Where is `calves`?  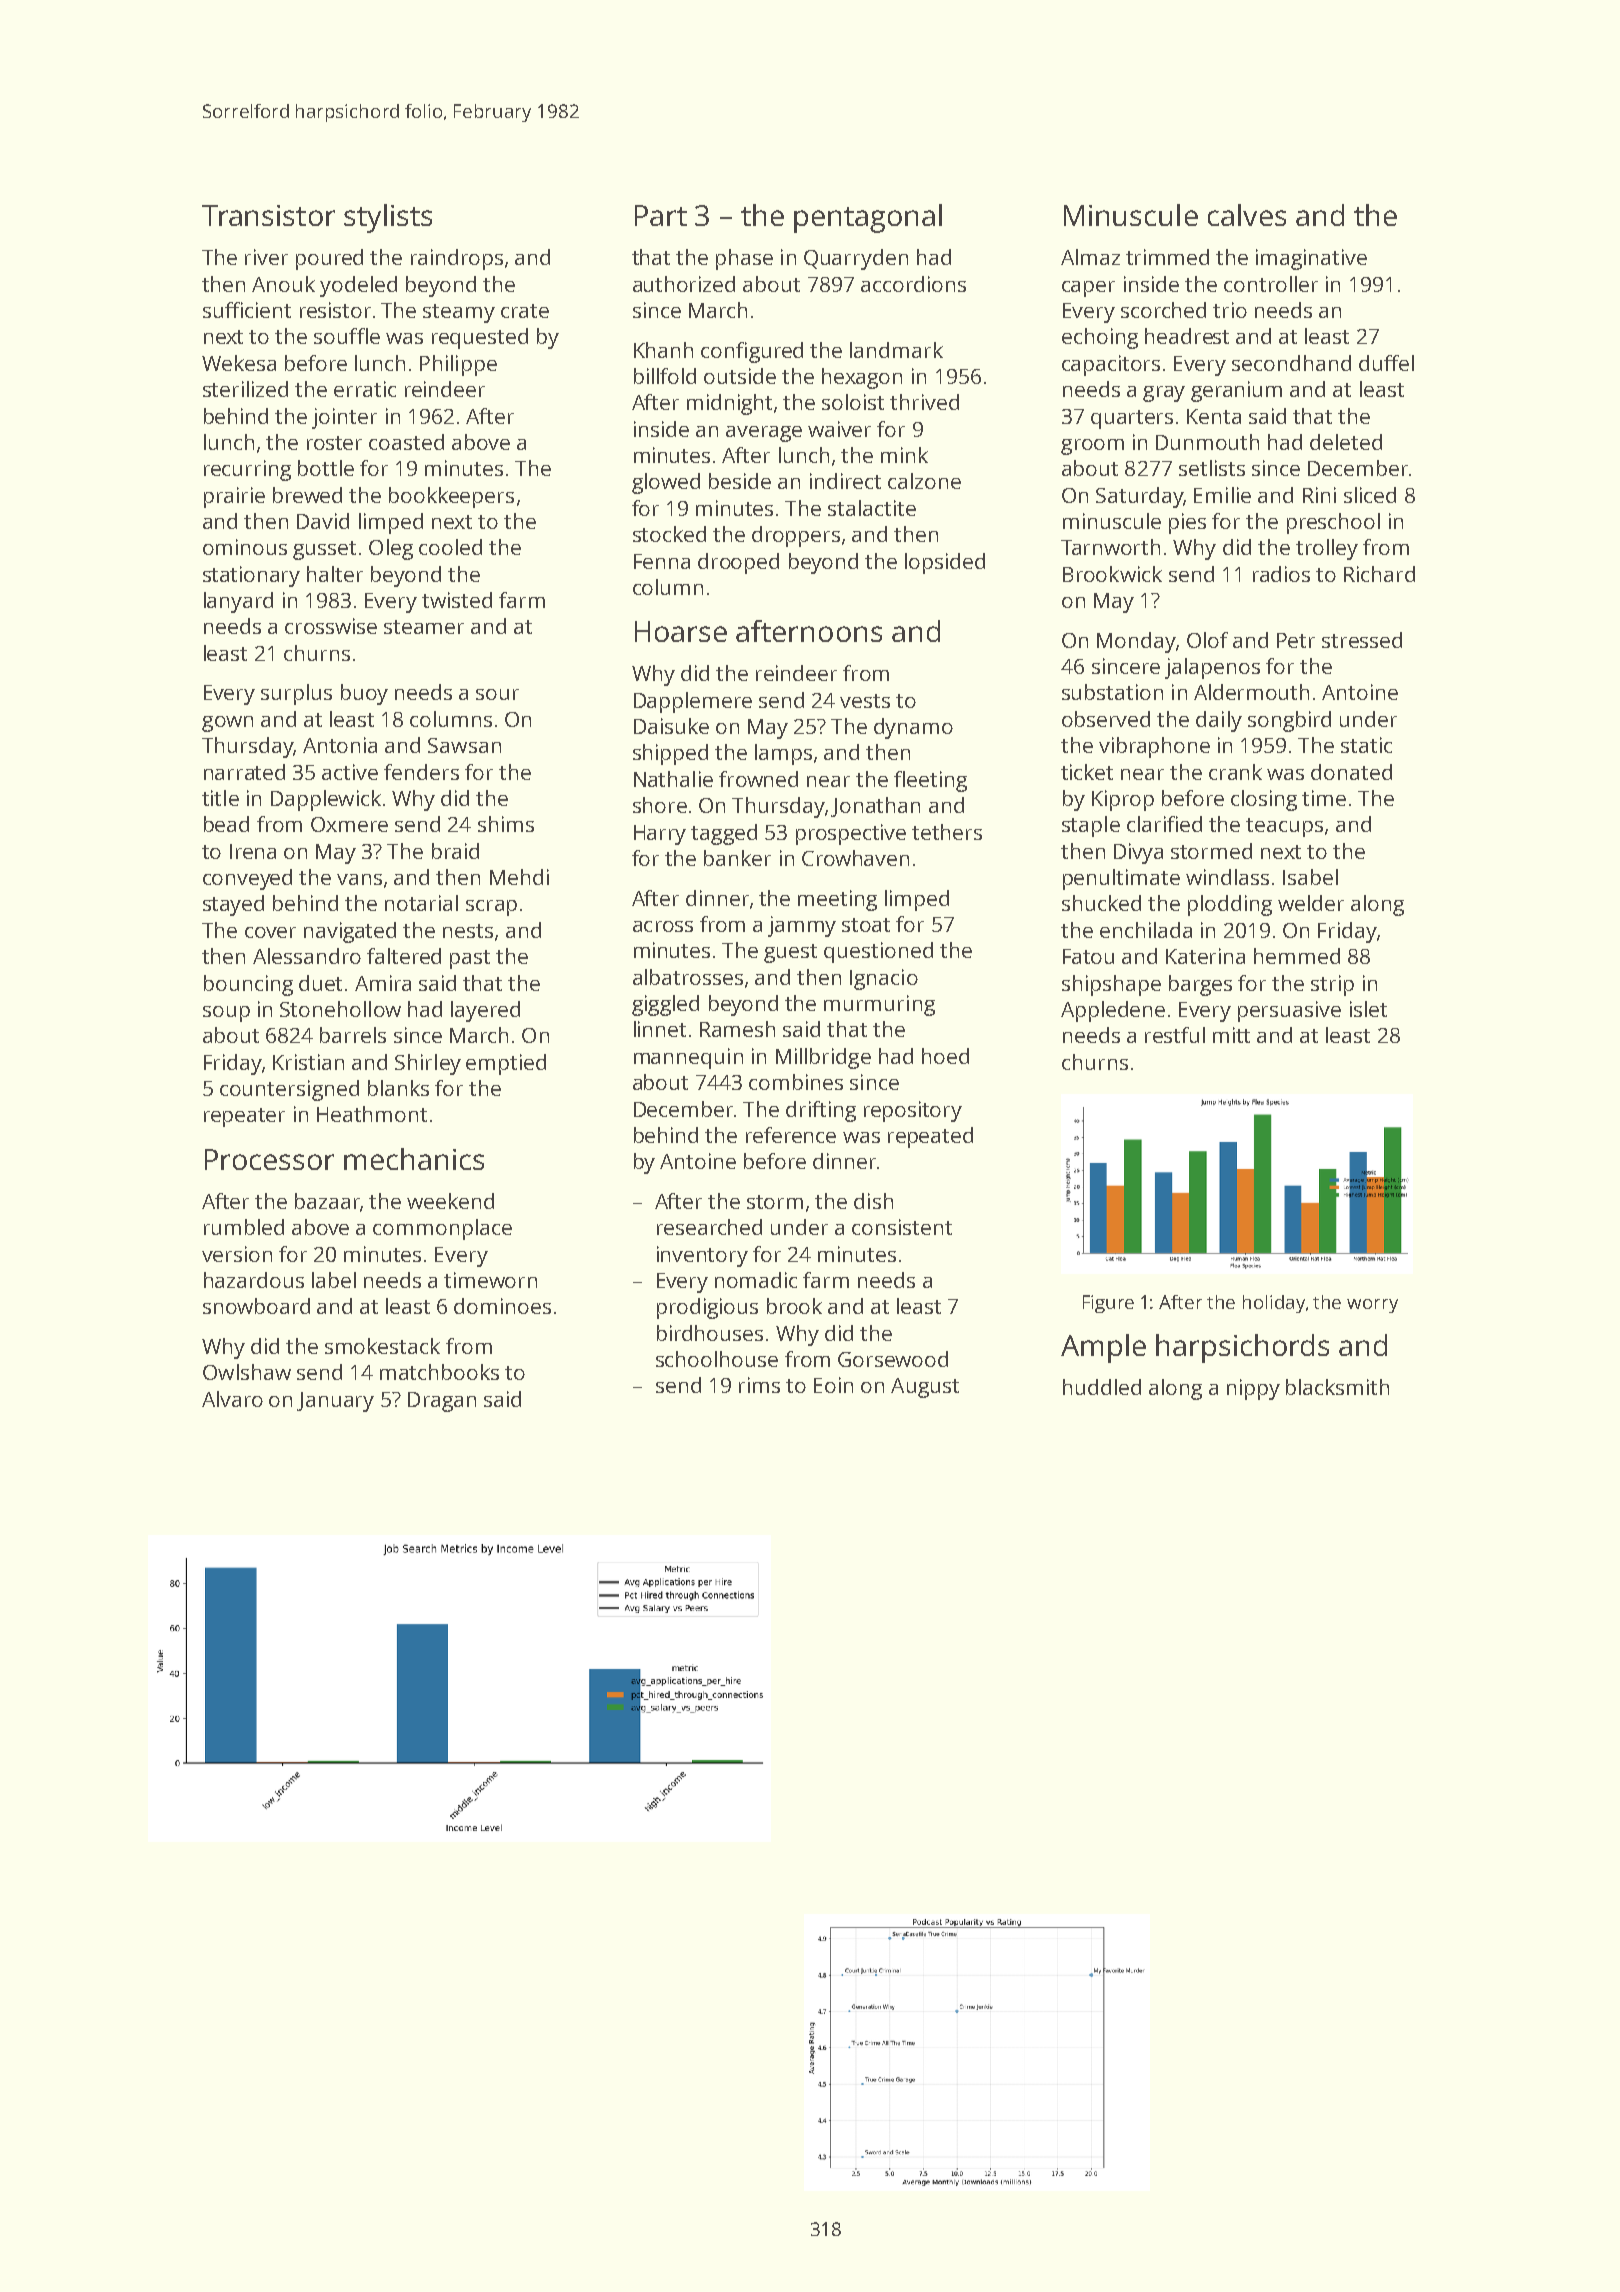
calves is located at coordinates (1247, 215).
